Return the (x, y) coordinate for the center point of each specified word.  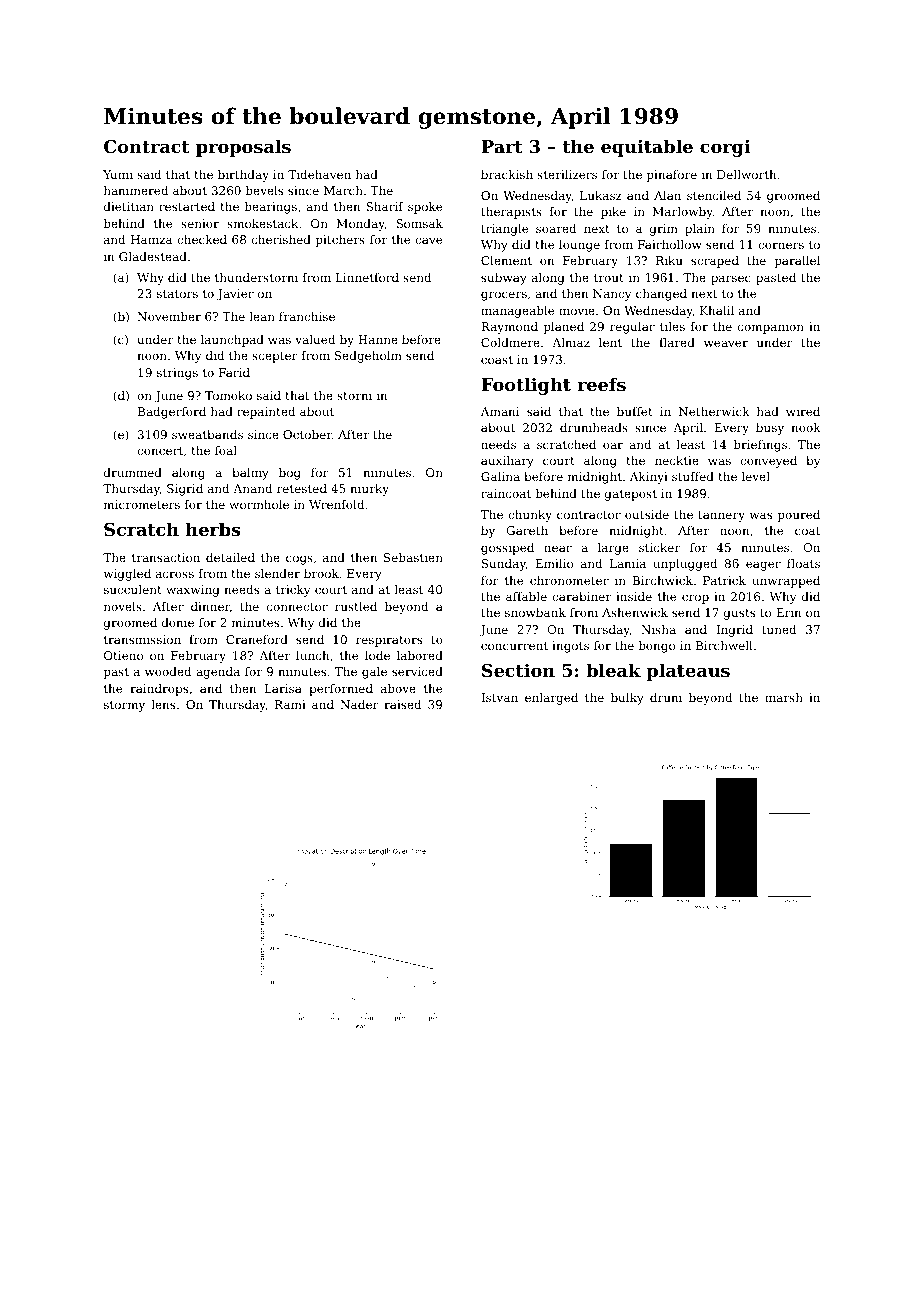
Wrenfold (336, 504)
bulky (627, 699)
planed (564, 328)
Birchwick (662, 580)
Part (502, 146)
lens (163, 704)
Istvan (499, 697)
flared (677, 342)
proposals (243, 148)
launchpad (232, 341)
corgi (725, 148)
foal (226, 450)
